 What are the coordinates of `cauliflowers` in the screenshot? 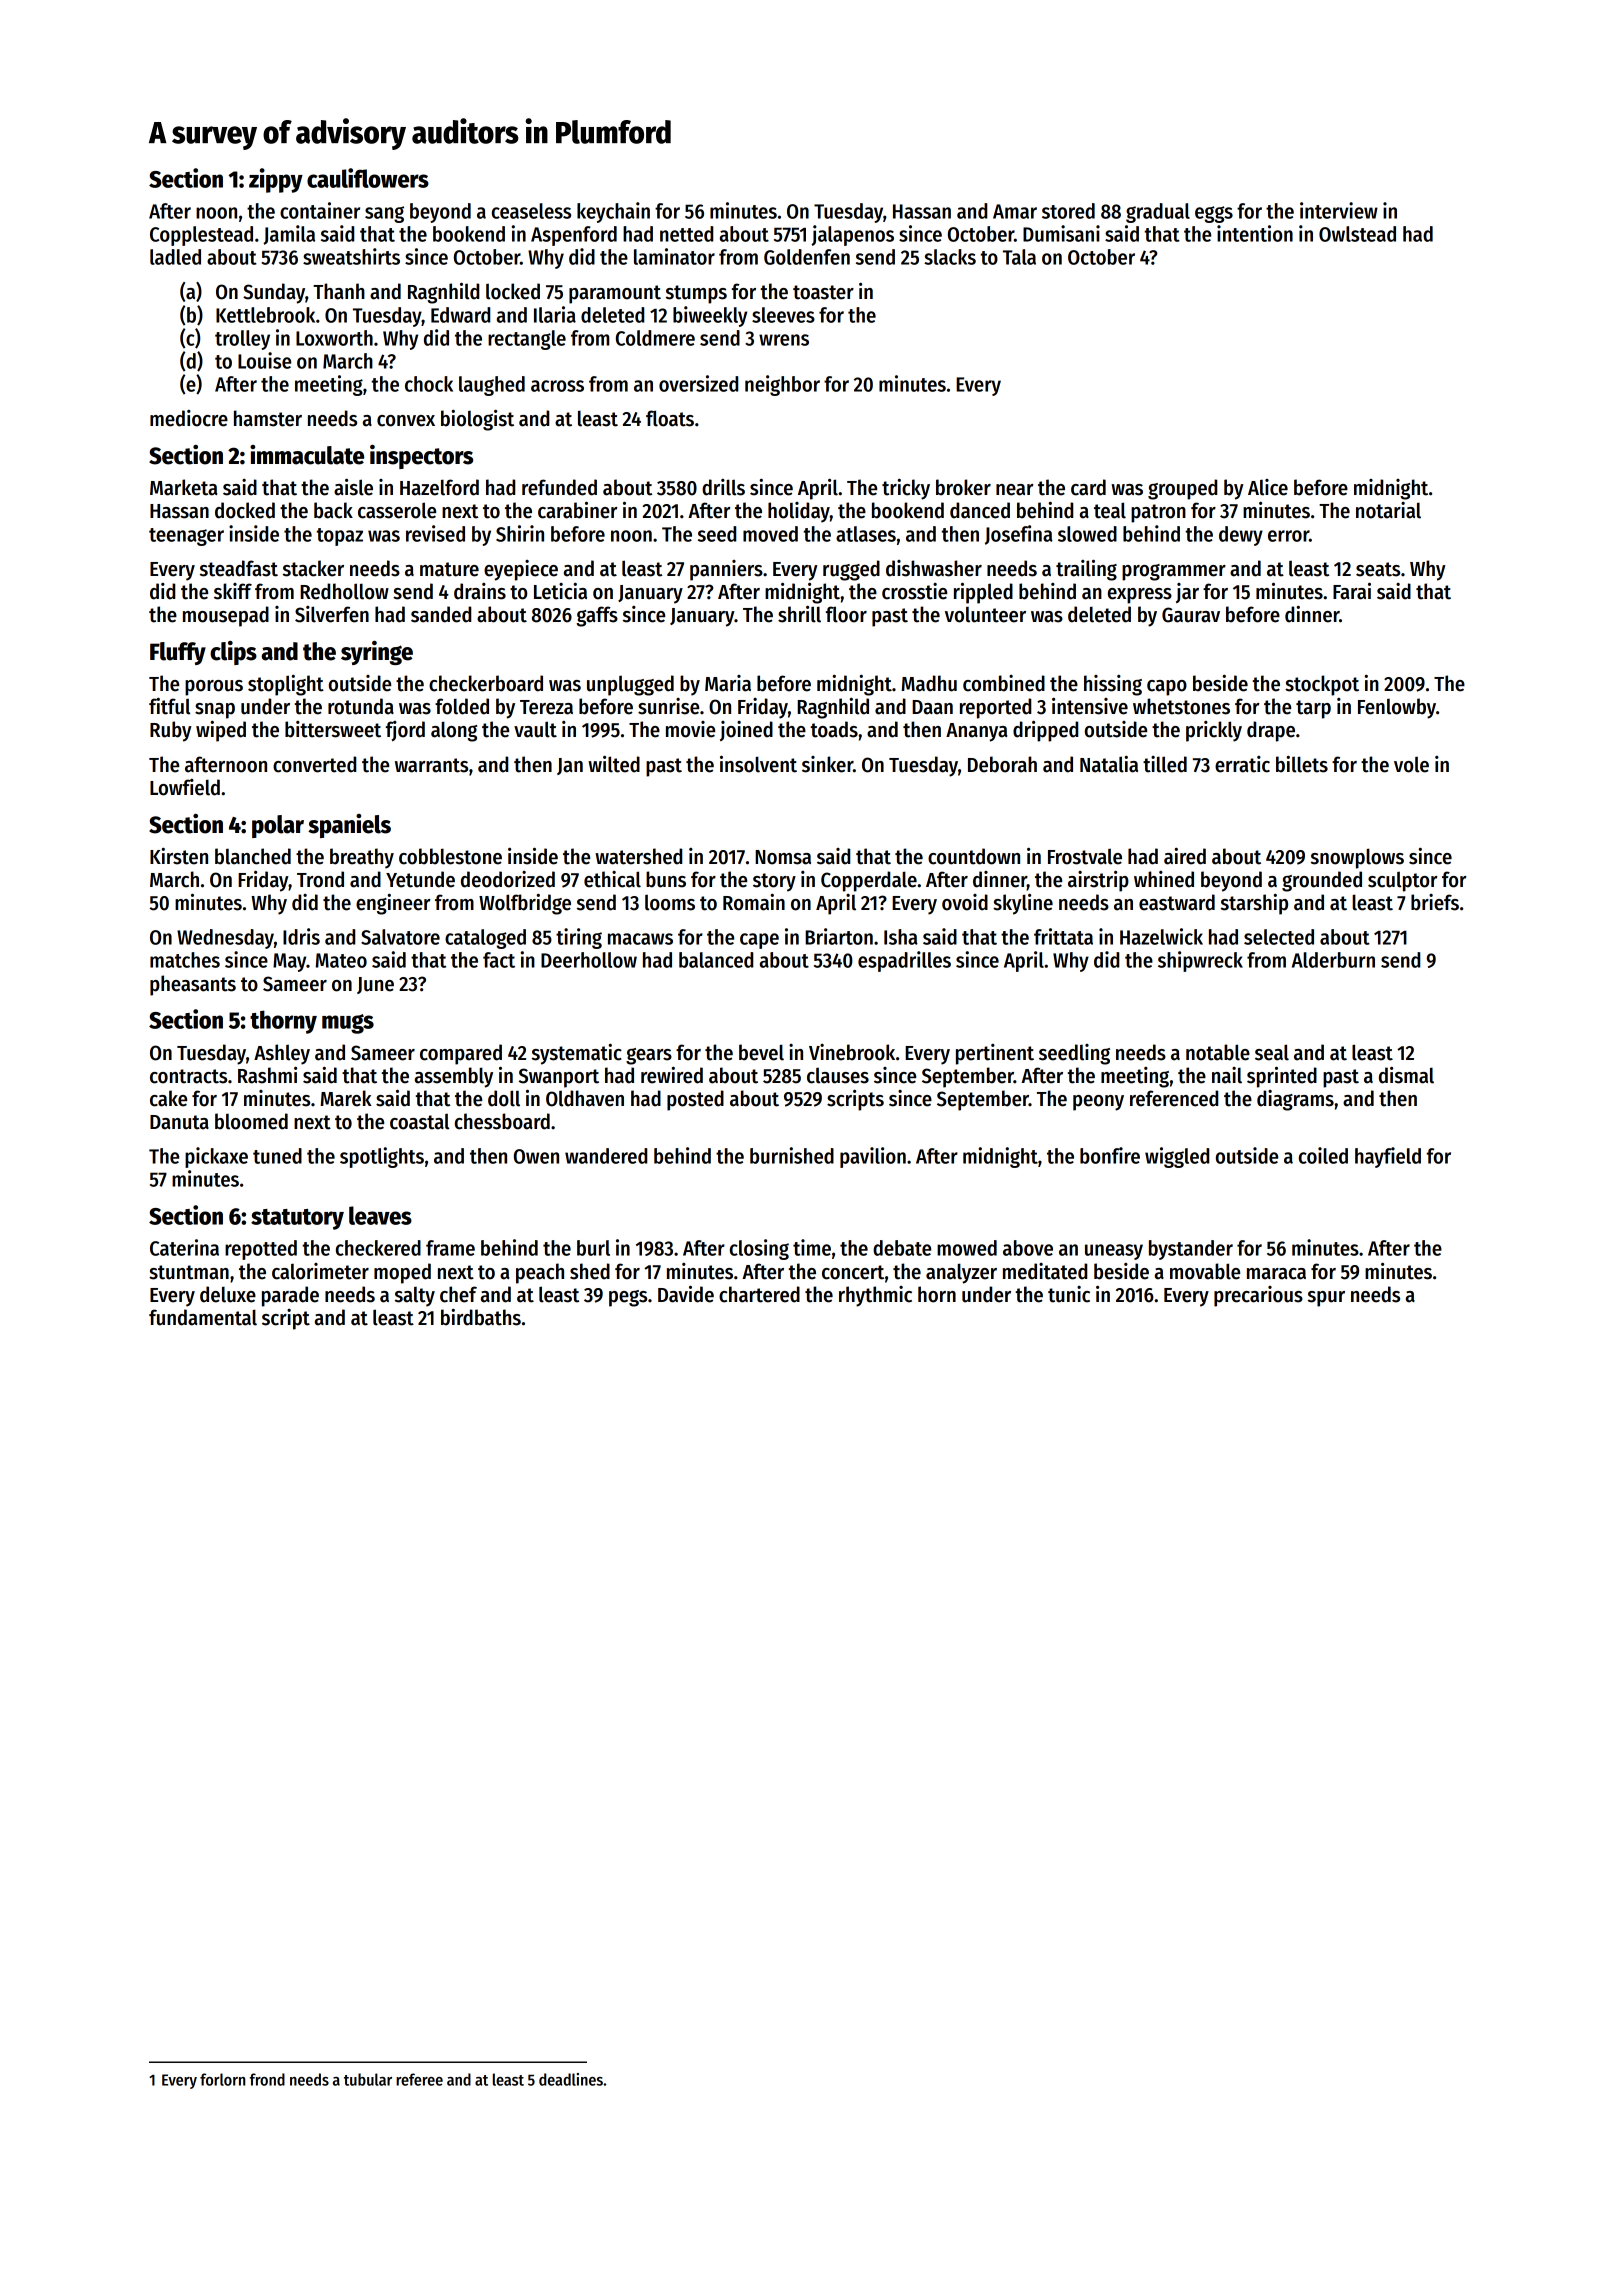 It's located at (368, 178).
